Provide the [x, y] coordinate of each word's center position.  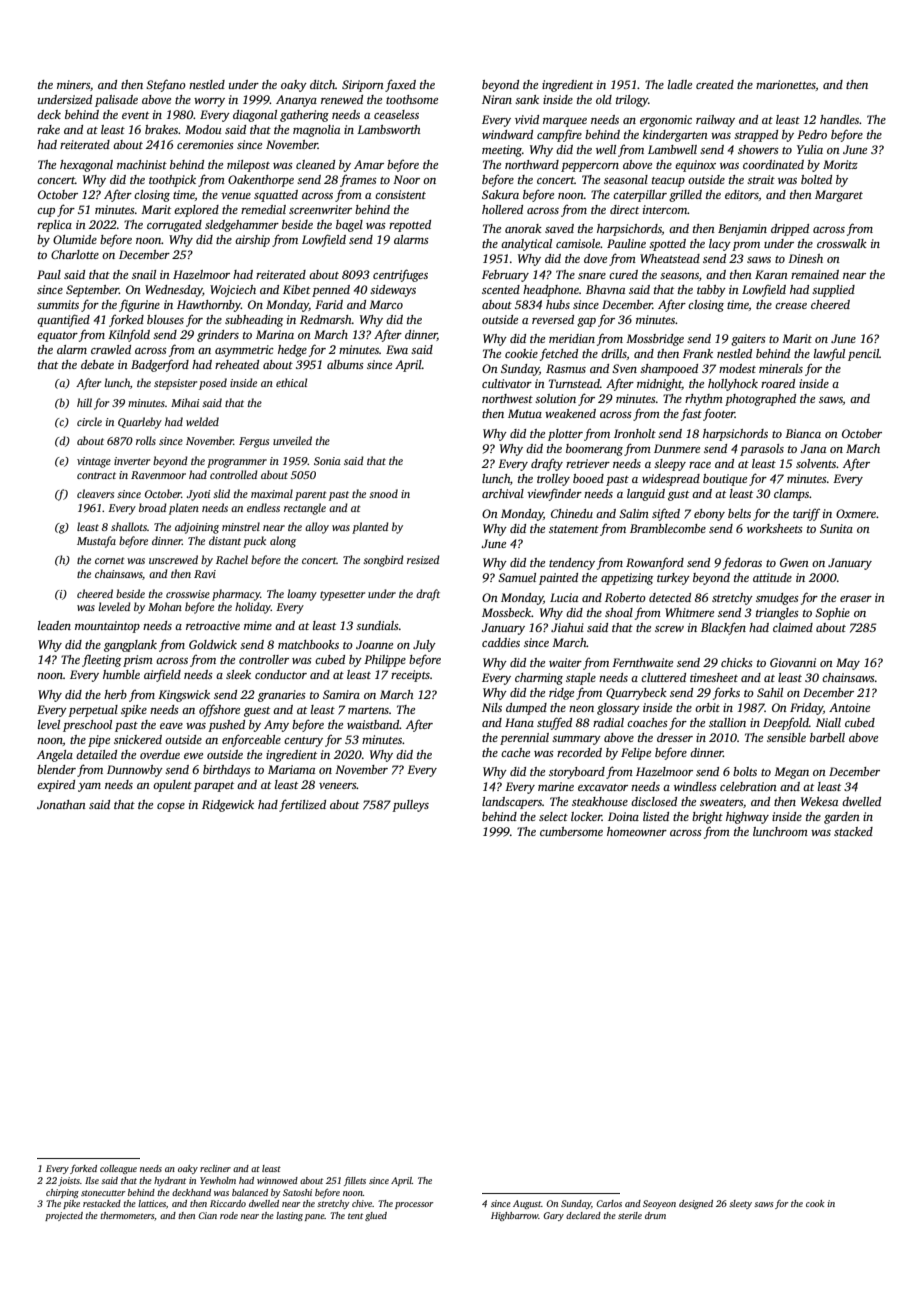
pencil [863, 355]
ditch [322, 84]
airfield [162, 675]
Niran [497, 99]
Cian [207, 1215]
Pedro [812, 134]
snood [383, 493]
